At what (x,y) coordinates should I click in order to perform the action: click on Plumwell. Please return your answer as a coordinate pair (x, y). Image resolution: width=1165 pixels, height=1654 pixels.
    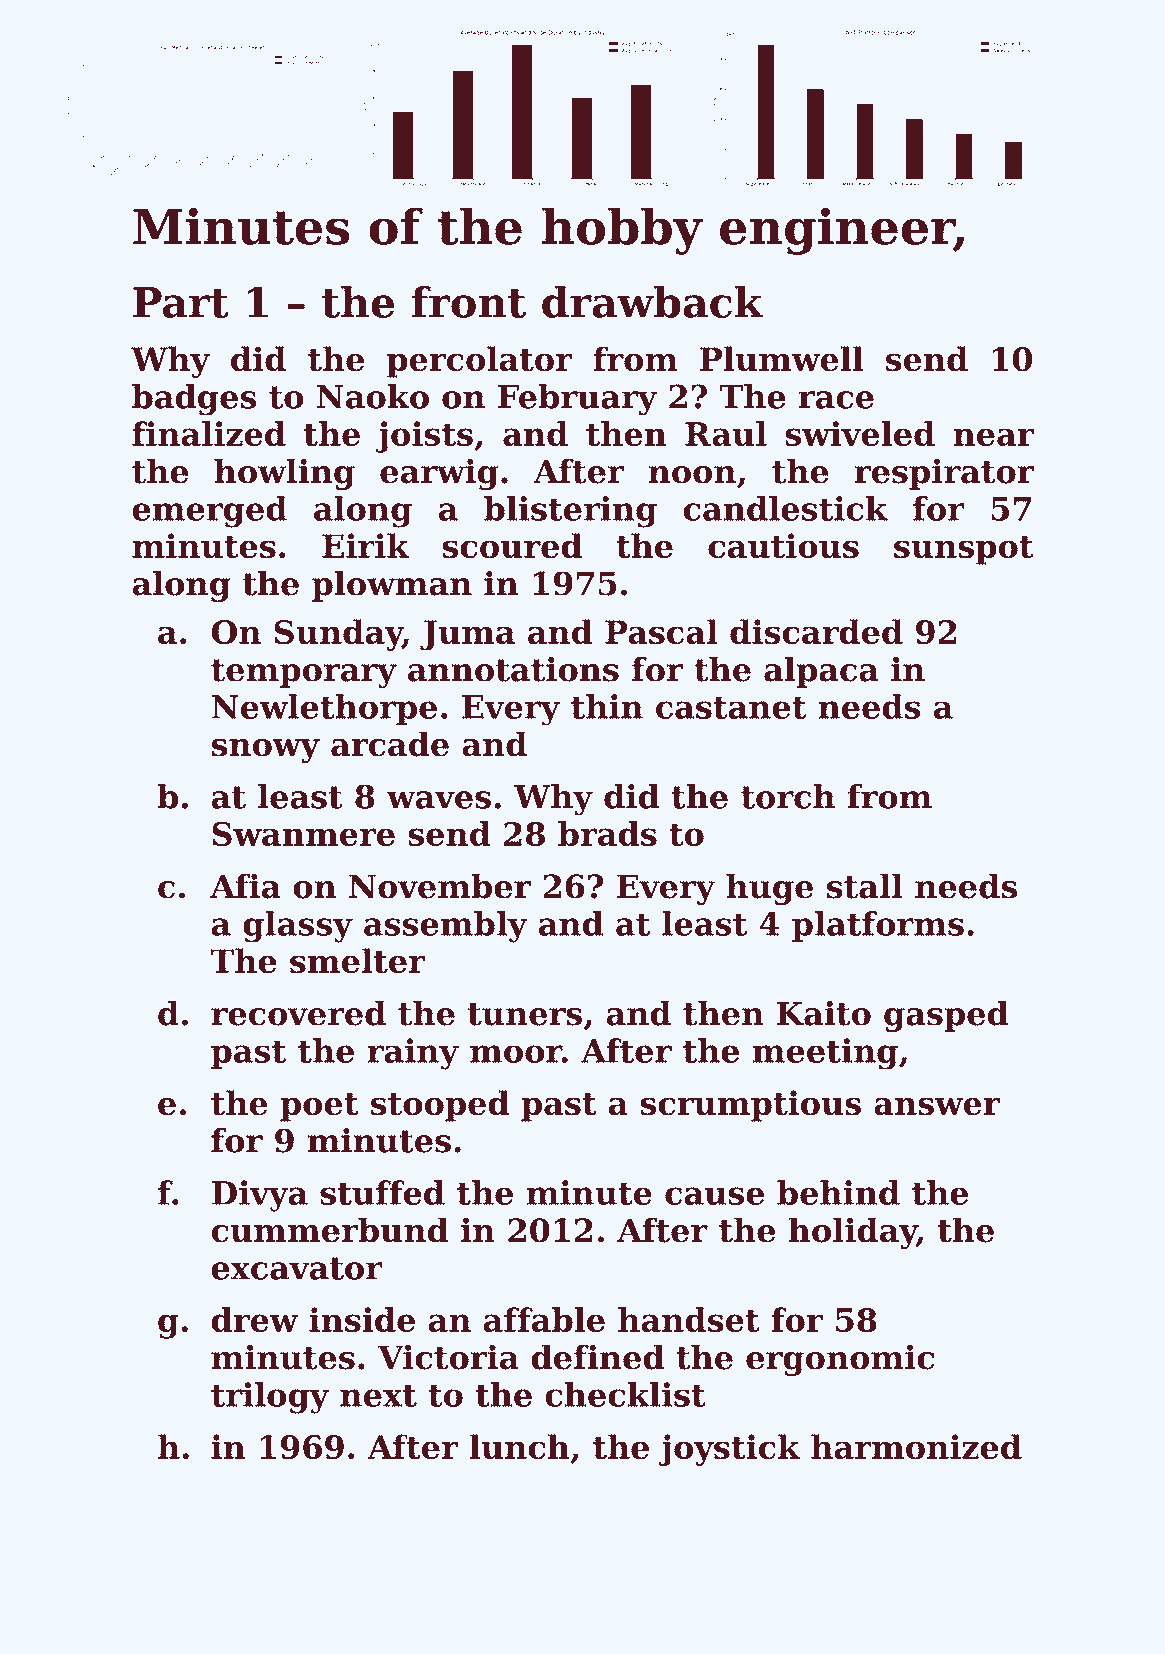
    Looking at the image, I should click on (782, 359).
